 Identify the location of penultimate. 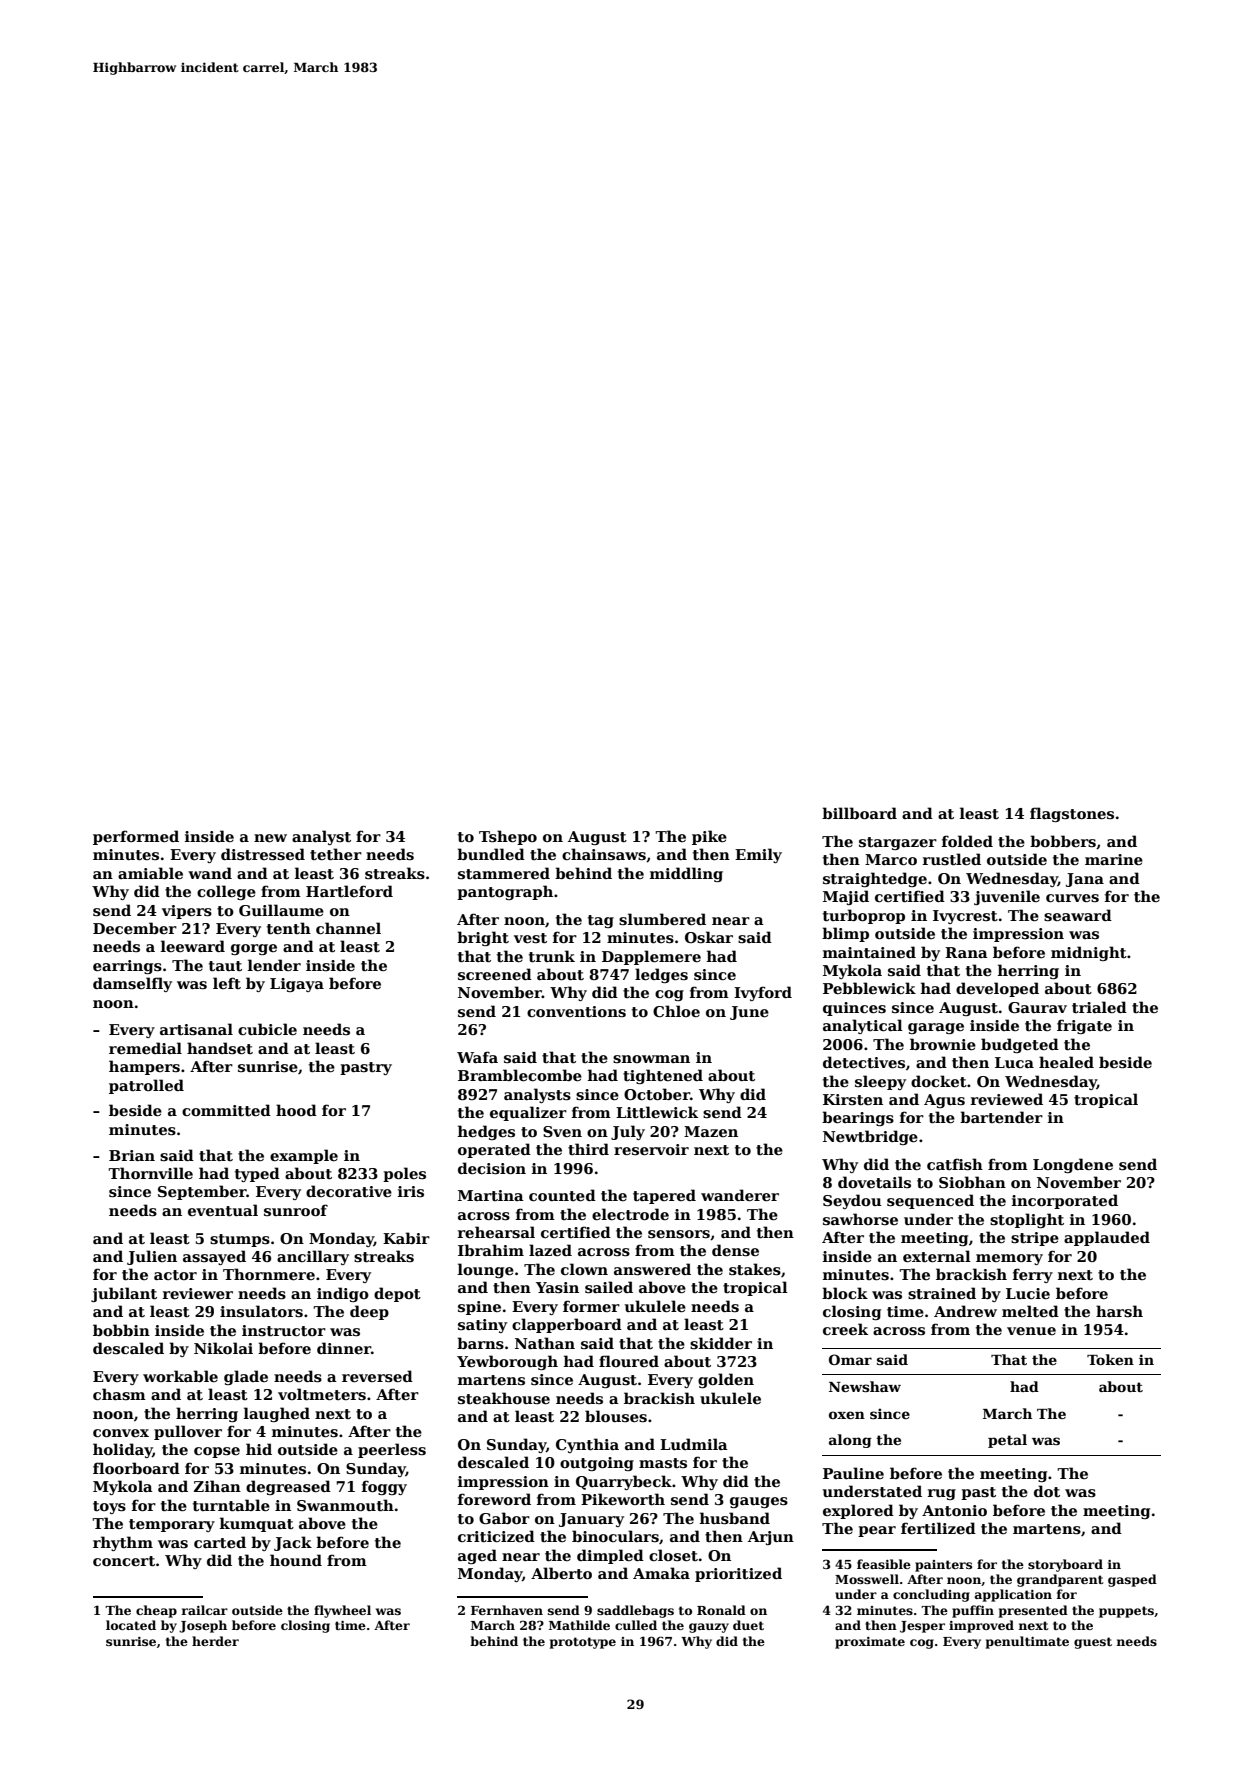
(1027, 1642).
